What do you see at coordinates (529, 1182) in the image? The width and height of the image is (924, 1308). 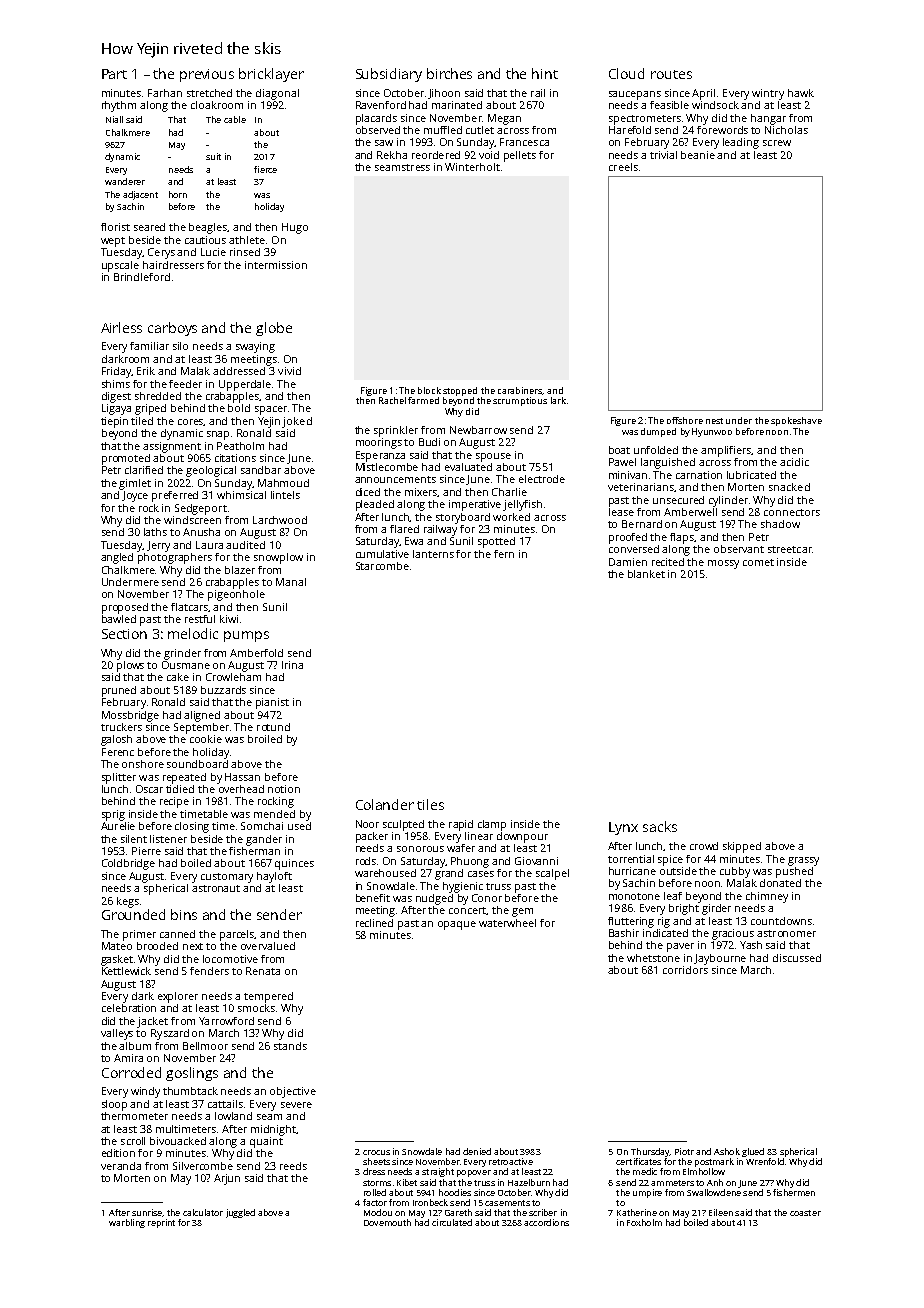 I see `Hazelburn` at bounding box center [529, 1182].
